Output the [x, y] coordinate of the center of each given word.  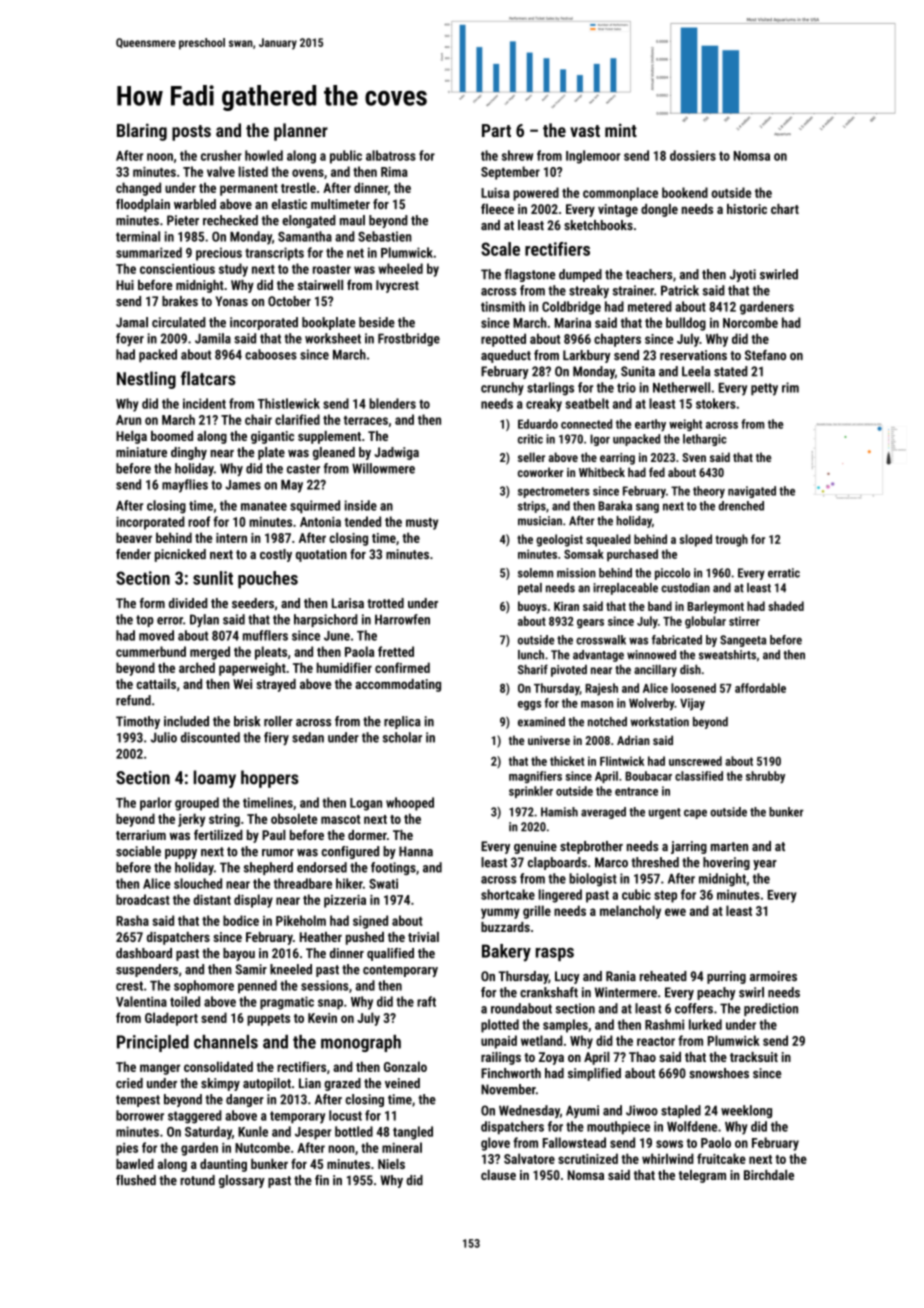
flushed [136, 1180]
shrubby [765, 777]
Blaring [142, 132]
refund [133, 700]
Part [496, 130]
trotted [385, 603]
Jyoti [743, 275]
